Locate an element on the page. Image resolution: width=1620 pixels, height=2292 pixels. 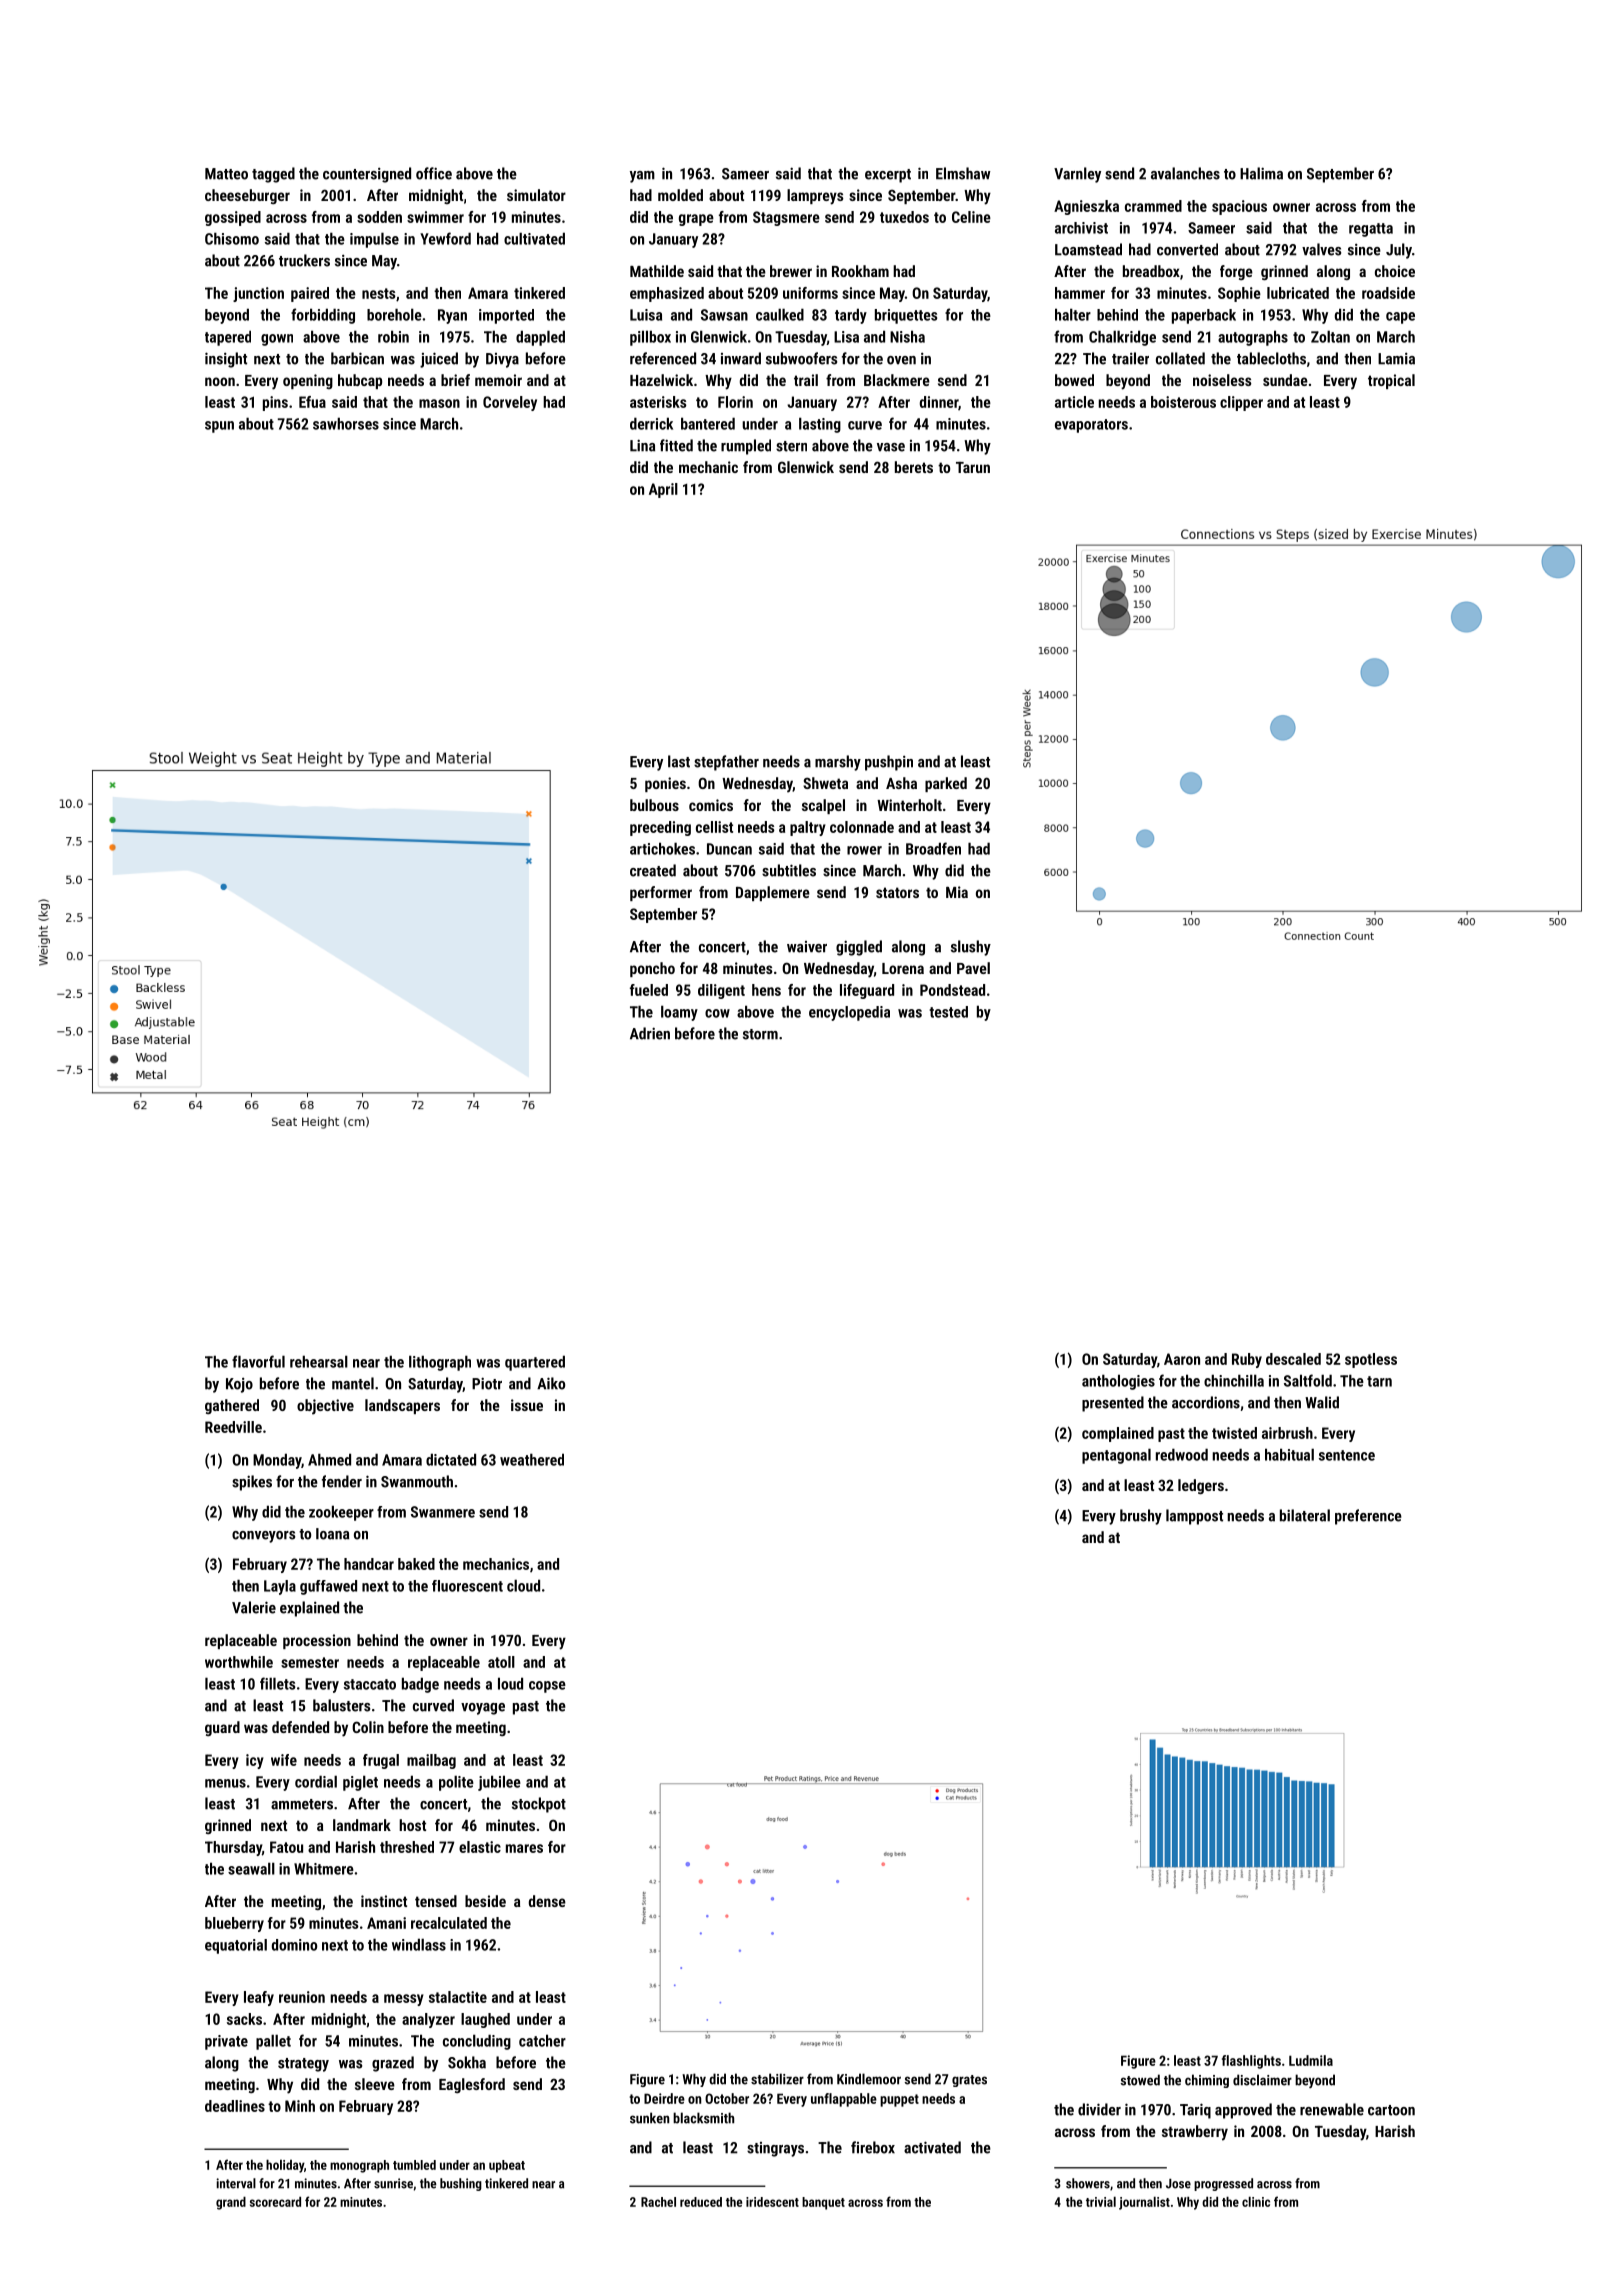
molded is located at coordinates (680, 195).
